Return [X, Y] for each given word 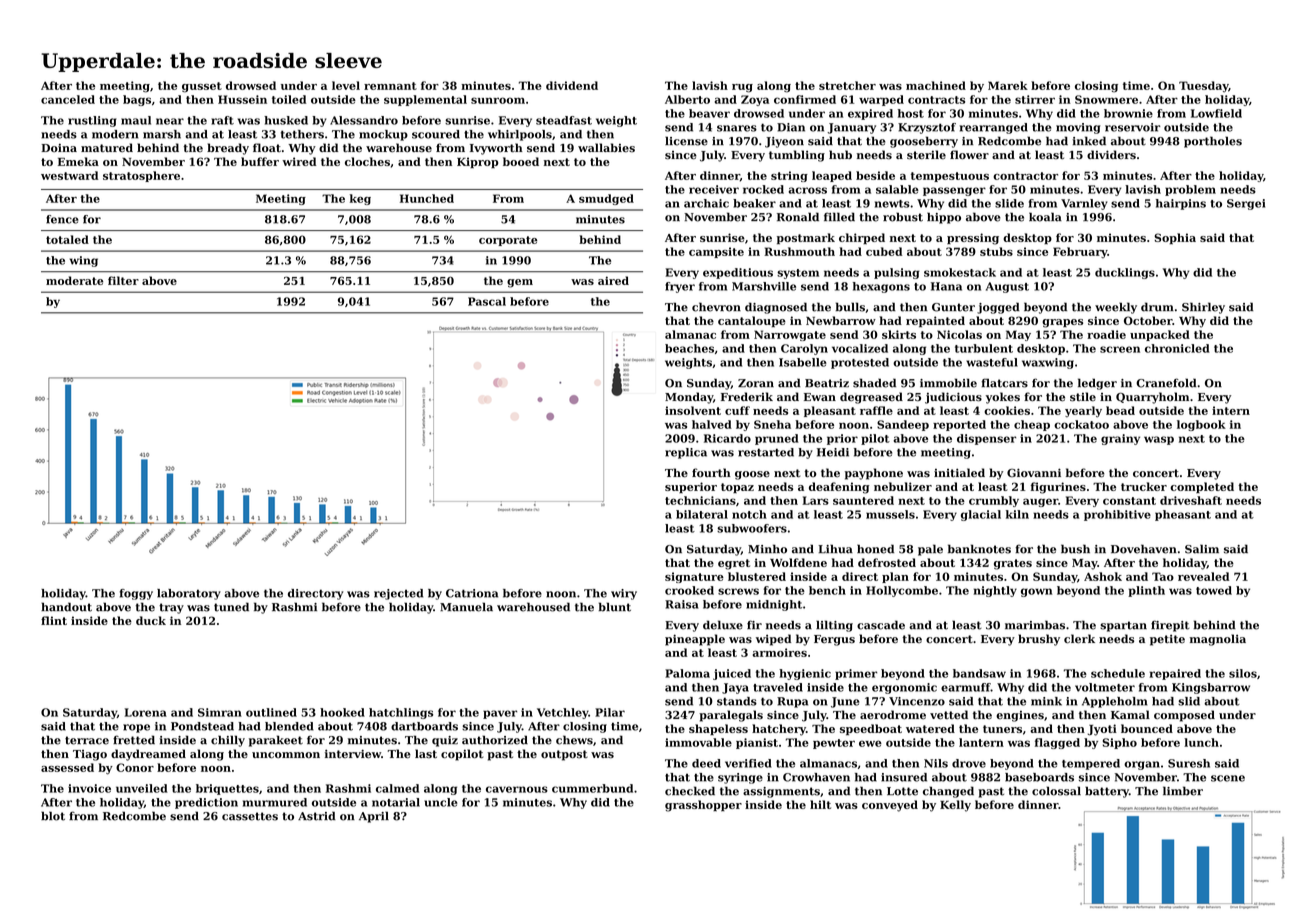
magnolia [1218, 640]
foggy [136, 594]
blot [53, 816]
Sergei [1246, 204]
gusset [202, 87]
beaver [709, 113]
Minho [767, 549]
